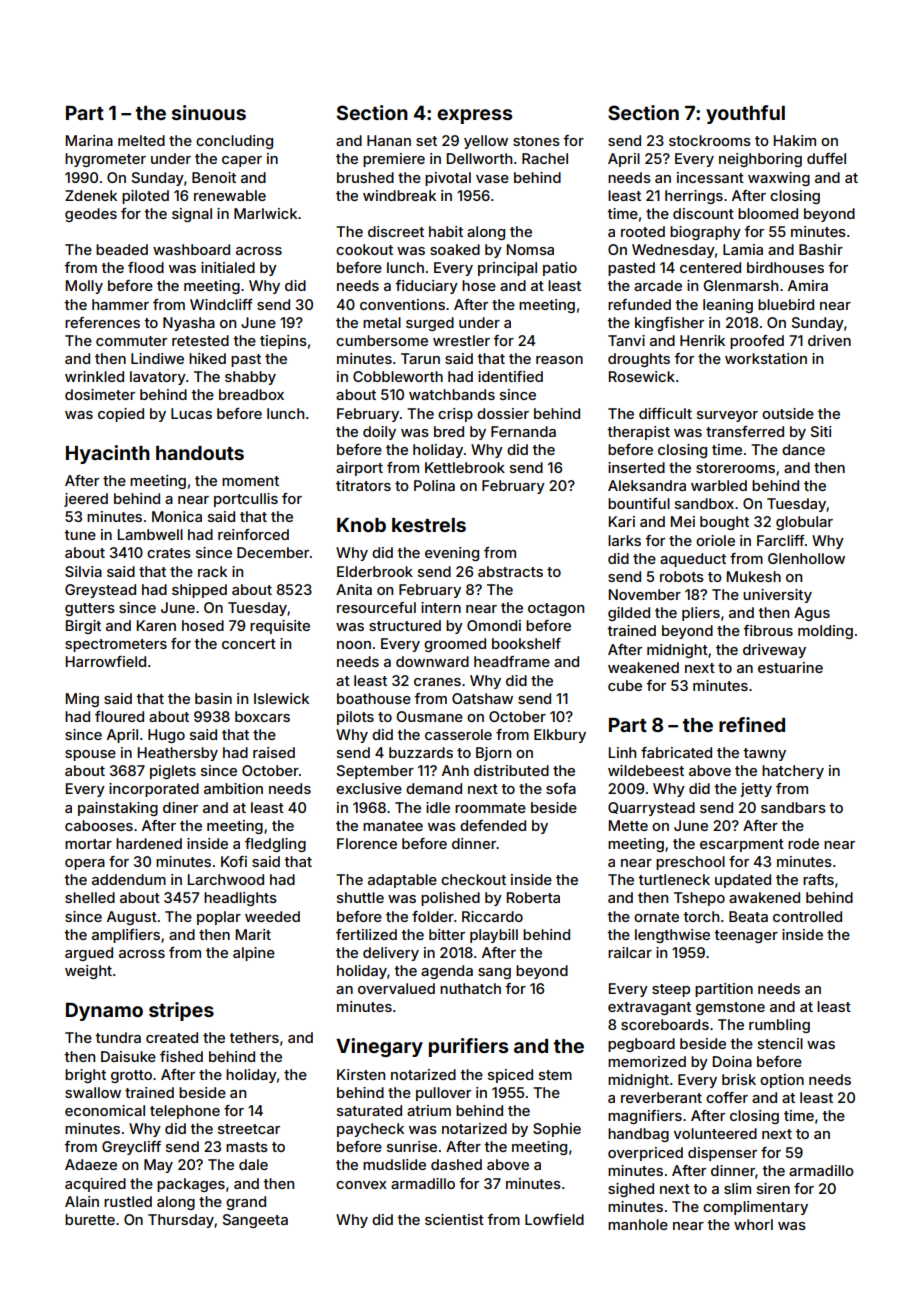  What do you see at coordinates (803, 449) in the image?
I see `dance` at bounding box center [803, 449].
